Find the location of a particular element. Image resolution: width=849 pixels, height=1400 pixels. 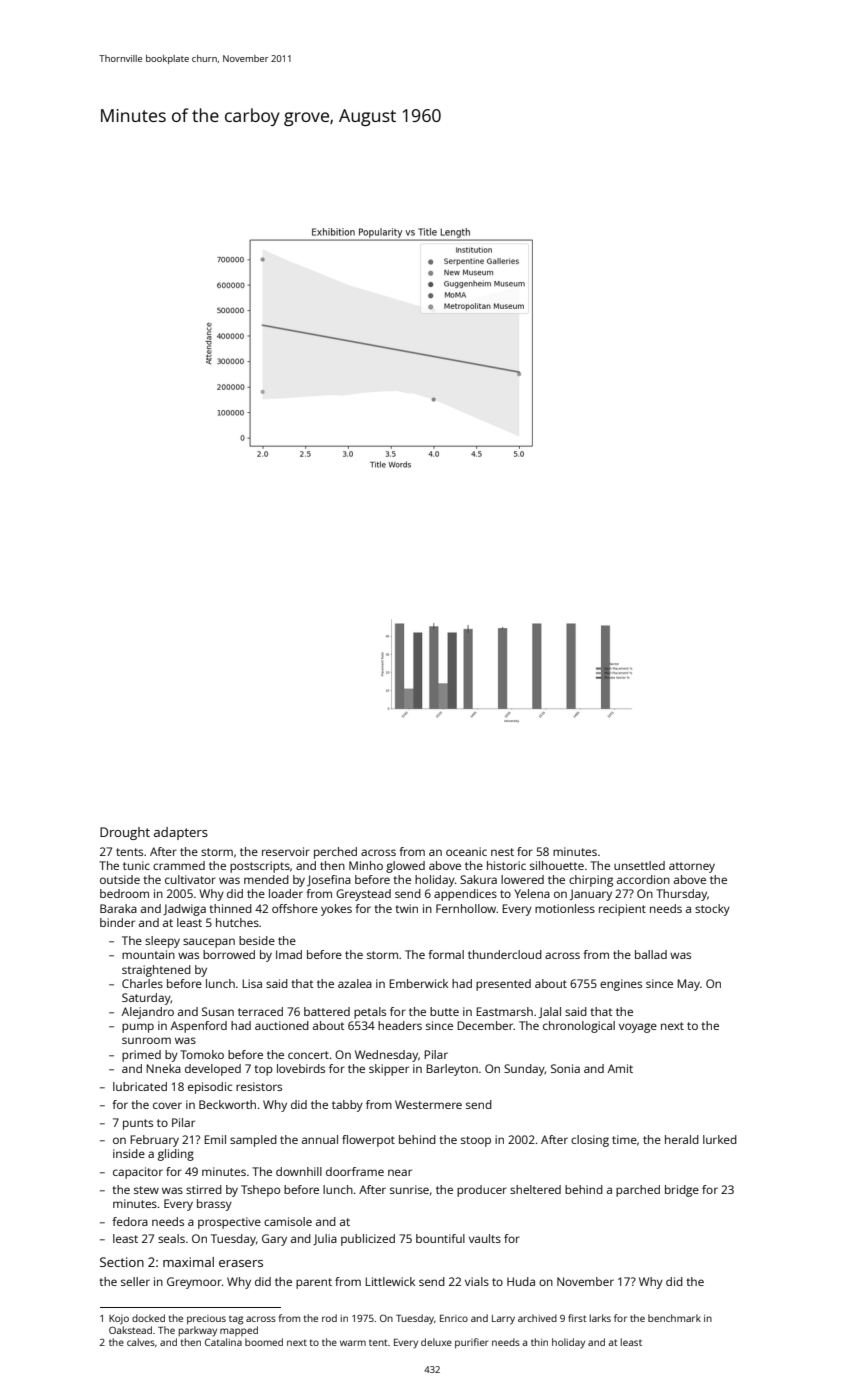

stocky is located at coordinates (712, 910).
